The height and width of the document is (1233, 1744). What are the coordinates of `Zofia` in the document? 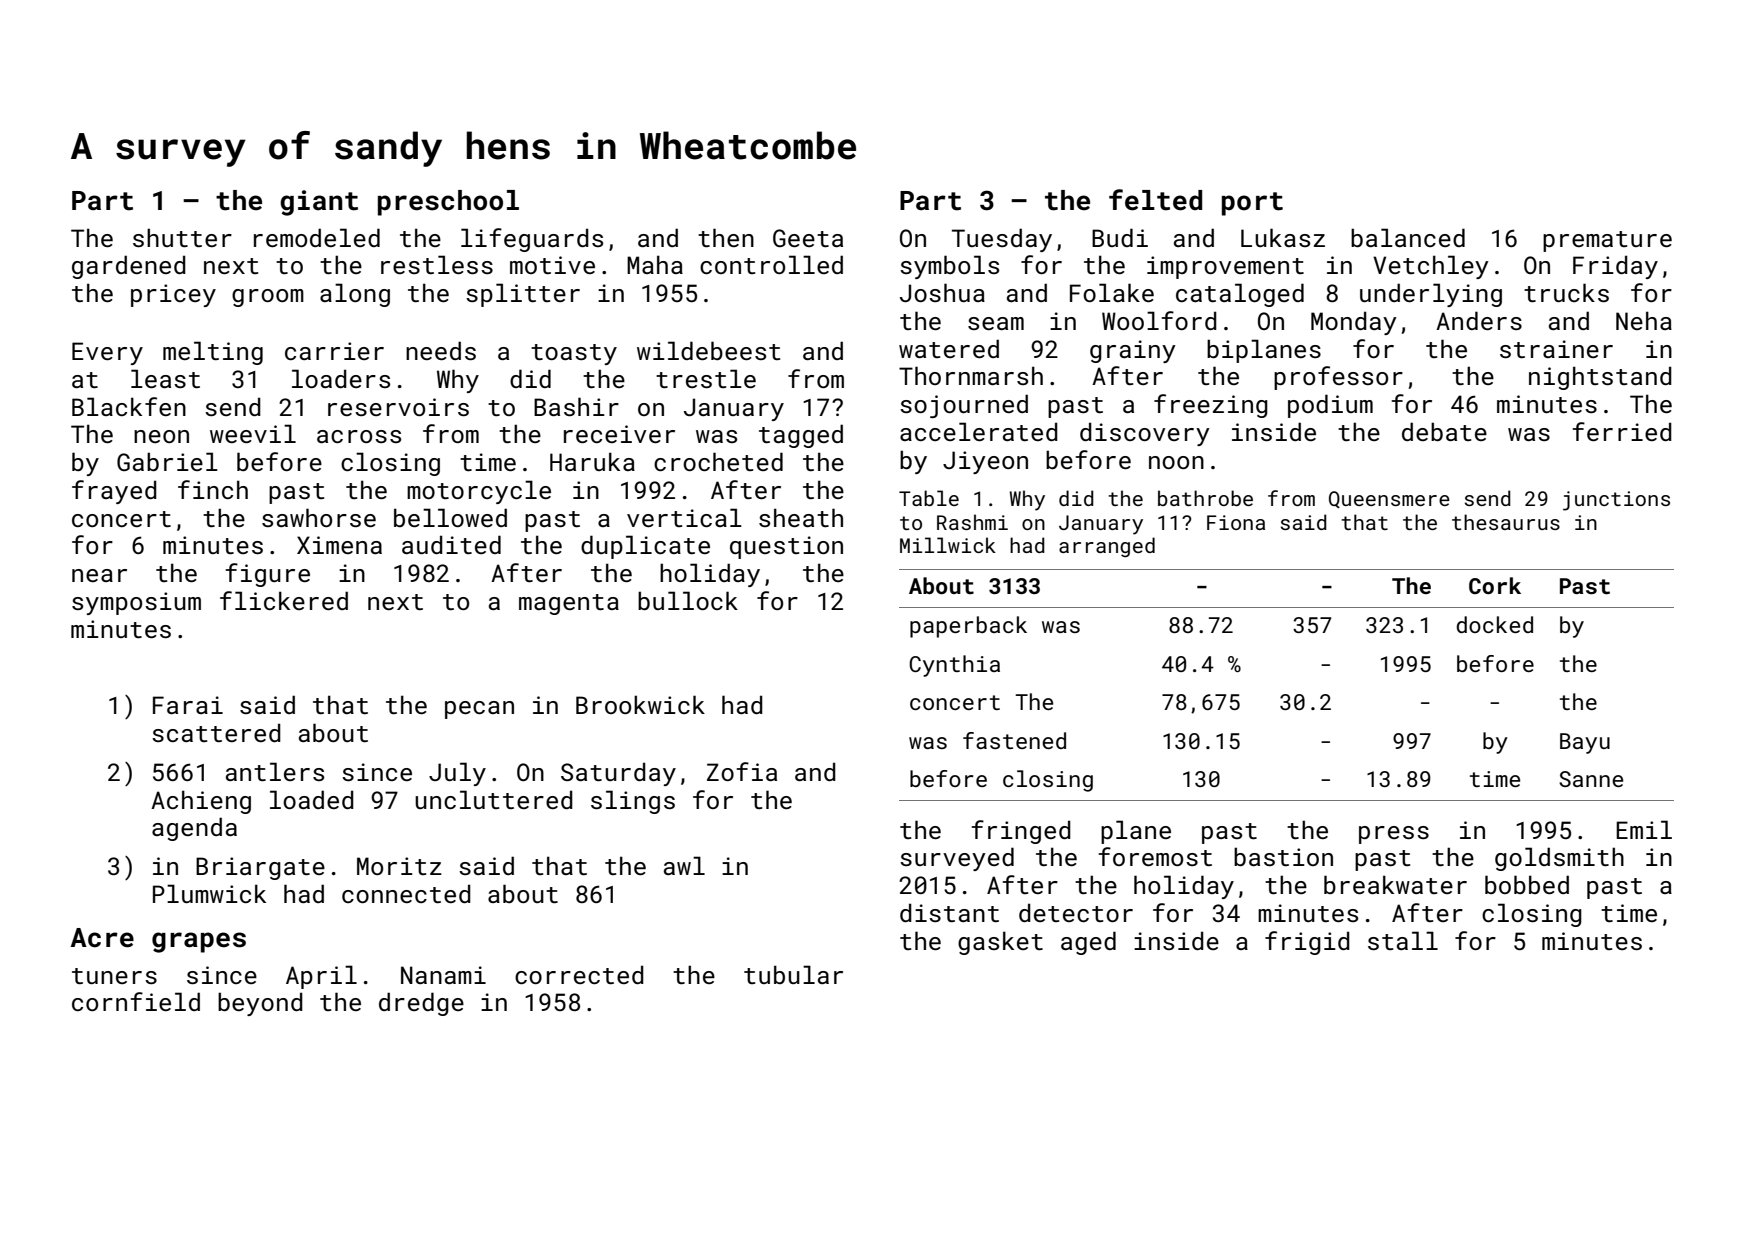 It's located at (742, 771).
